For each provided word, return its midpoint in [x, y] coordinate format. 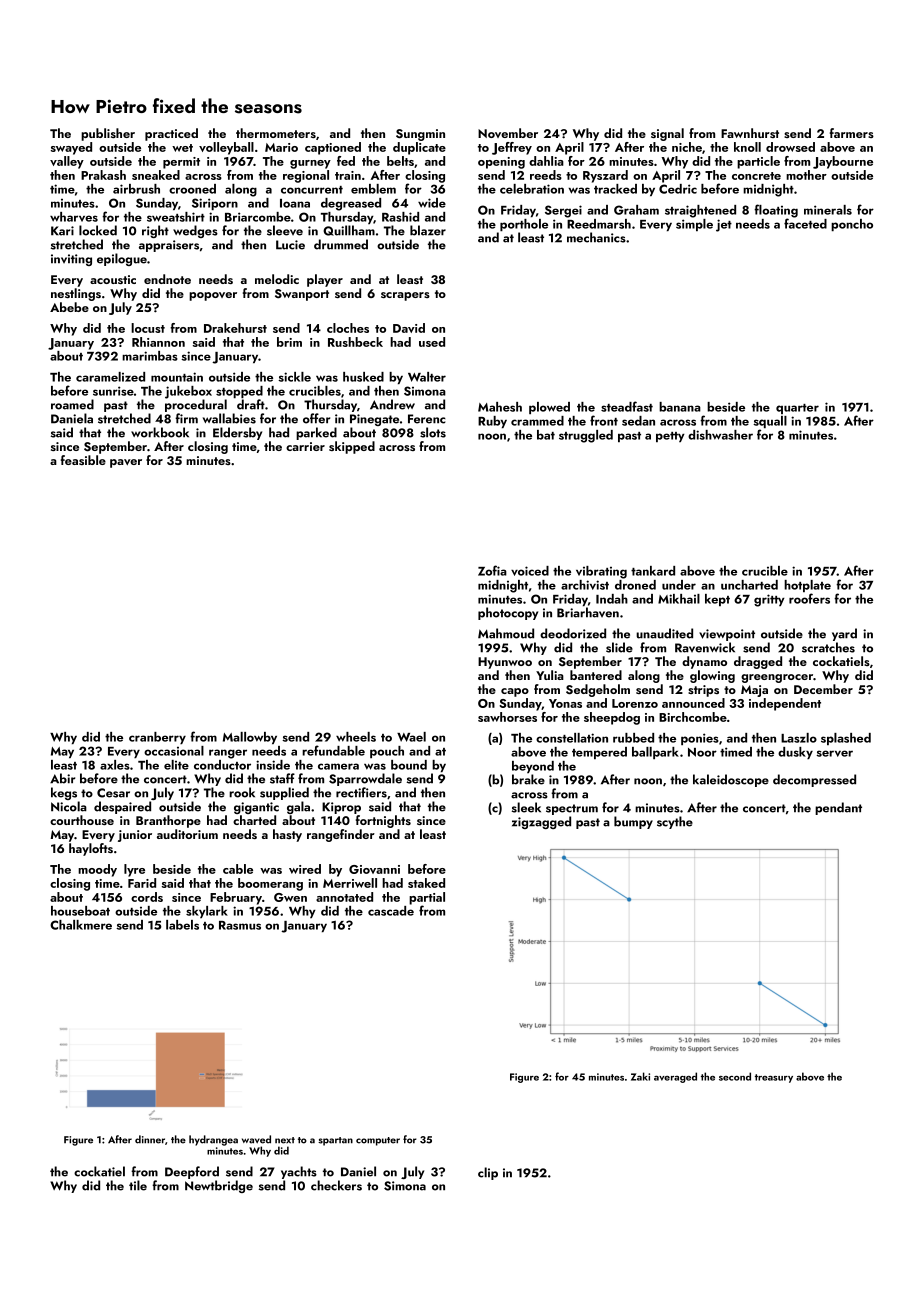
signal [667, 134]
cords [147, 897]
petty [670, 437]
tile [138, 1185]
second [735, 1076]
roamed [72, 404]
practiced [171, 134]
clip [488, 1173]
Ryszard [605, 176]
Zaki [640, 1076]
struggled [586, 436]
